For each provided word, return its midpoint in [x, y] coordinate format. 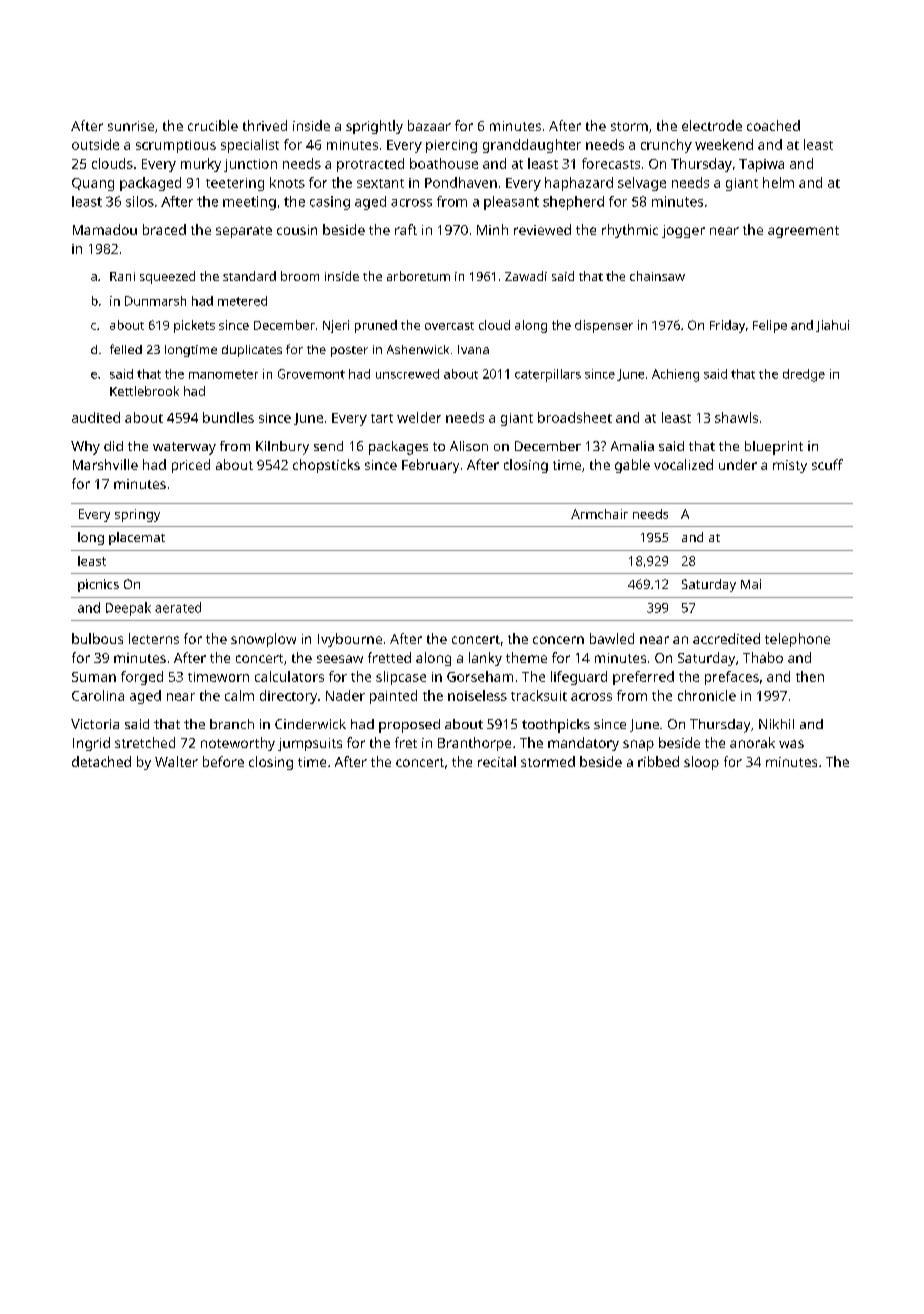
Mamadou [105, 229]
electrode [712, 125]
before [223, 761]
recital [497, 761]
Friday [727, 326]
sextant [380, 183]
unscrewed [407, 374]
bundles [228, 417]
